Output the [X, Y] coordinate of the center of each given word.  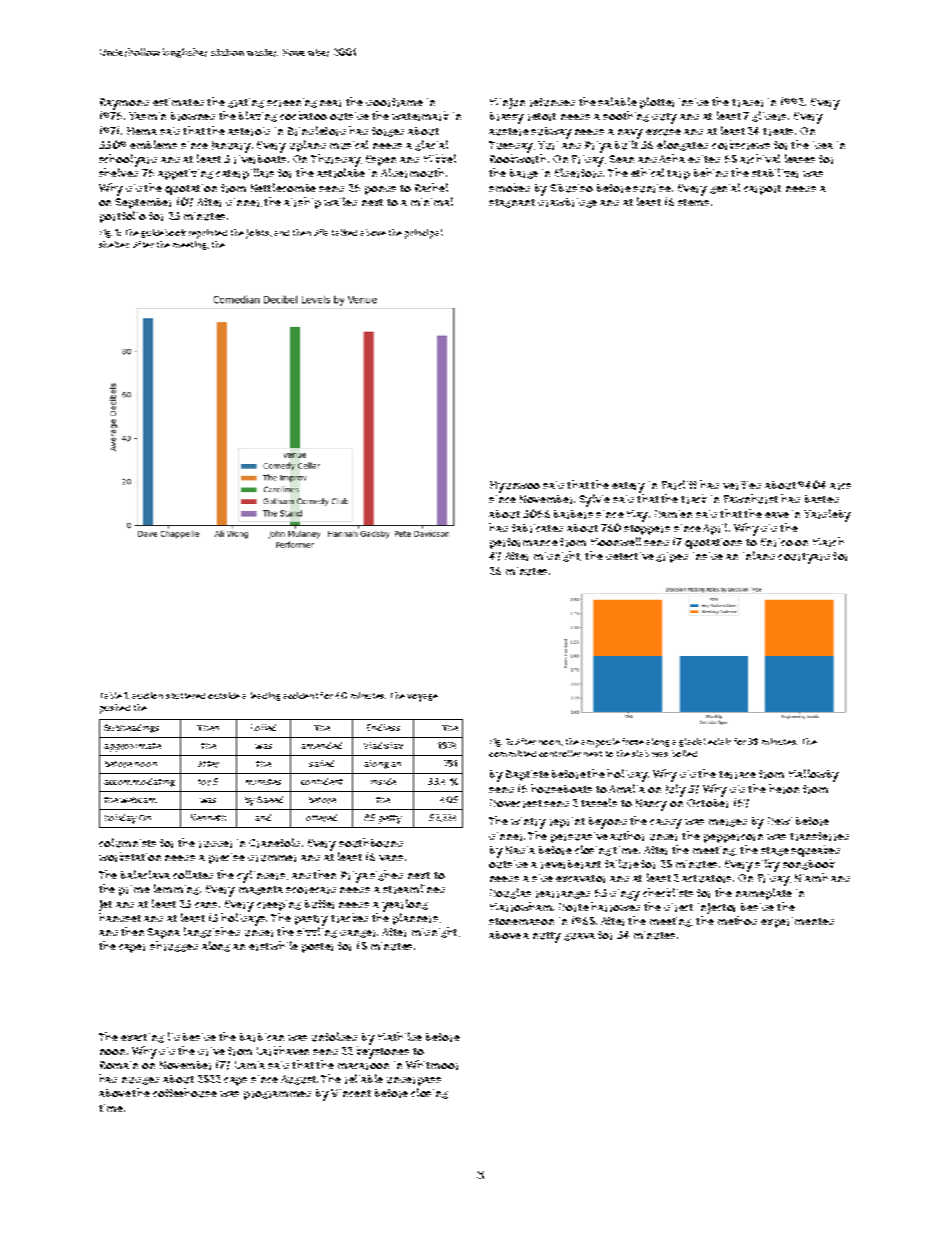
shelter [114, 244]
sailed [321, 763]
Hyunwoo [515, 487]
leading [265, 696]
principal [424, 234]
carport [762, 190]
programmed [277, 1095]
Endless [383, 727]
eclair [719, 741]
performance [524, 543]
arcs [840, 486]
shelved [118, 172]
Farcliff [679, 485]
